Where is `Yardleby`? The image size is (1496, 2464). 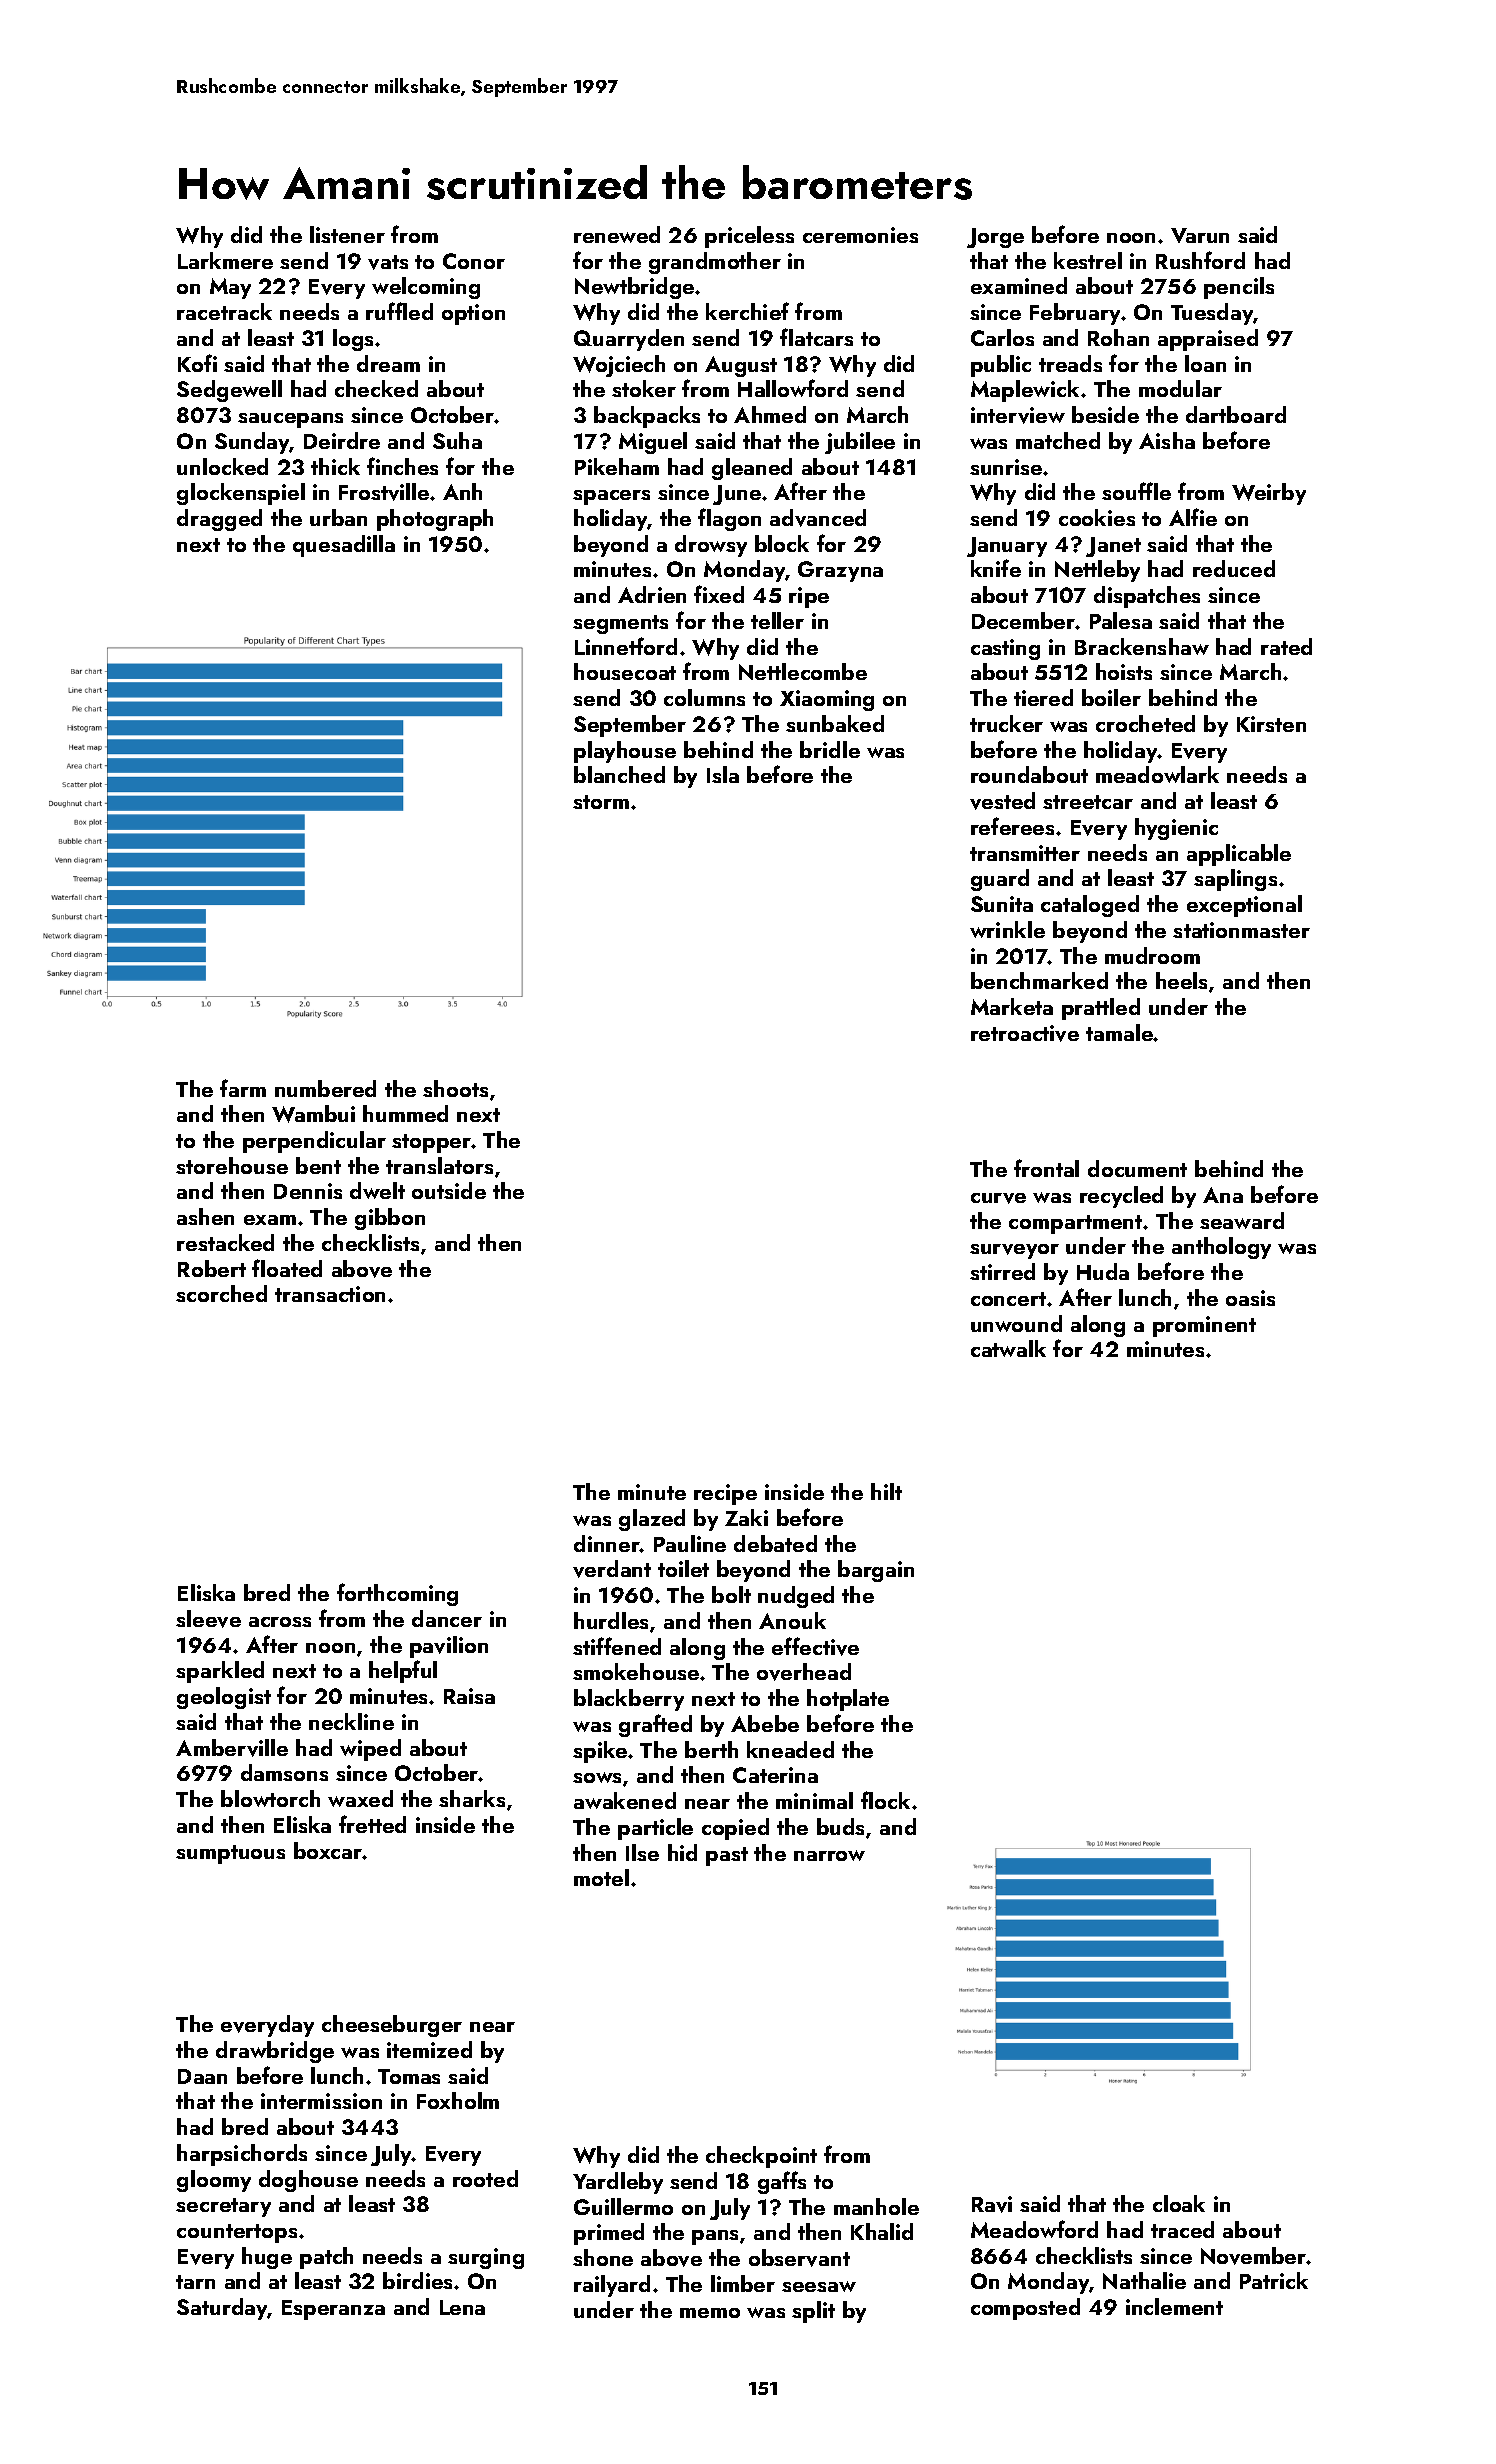 Yardleby is located at coordinates (618, 2183).
